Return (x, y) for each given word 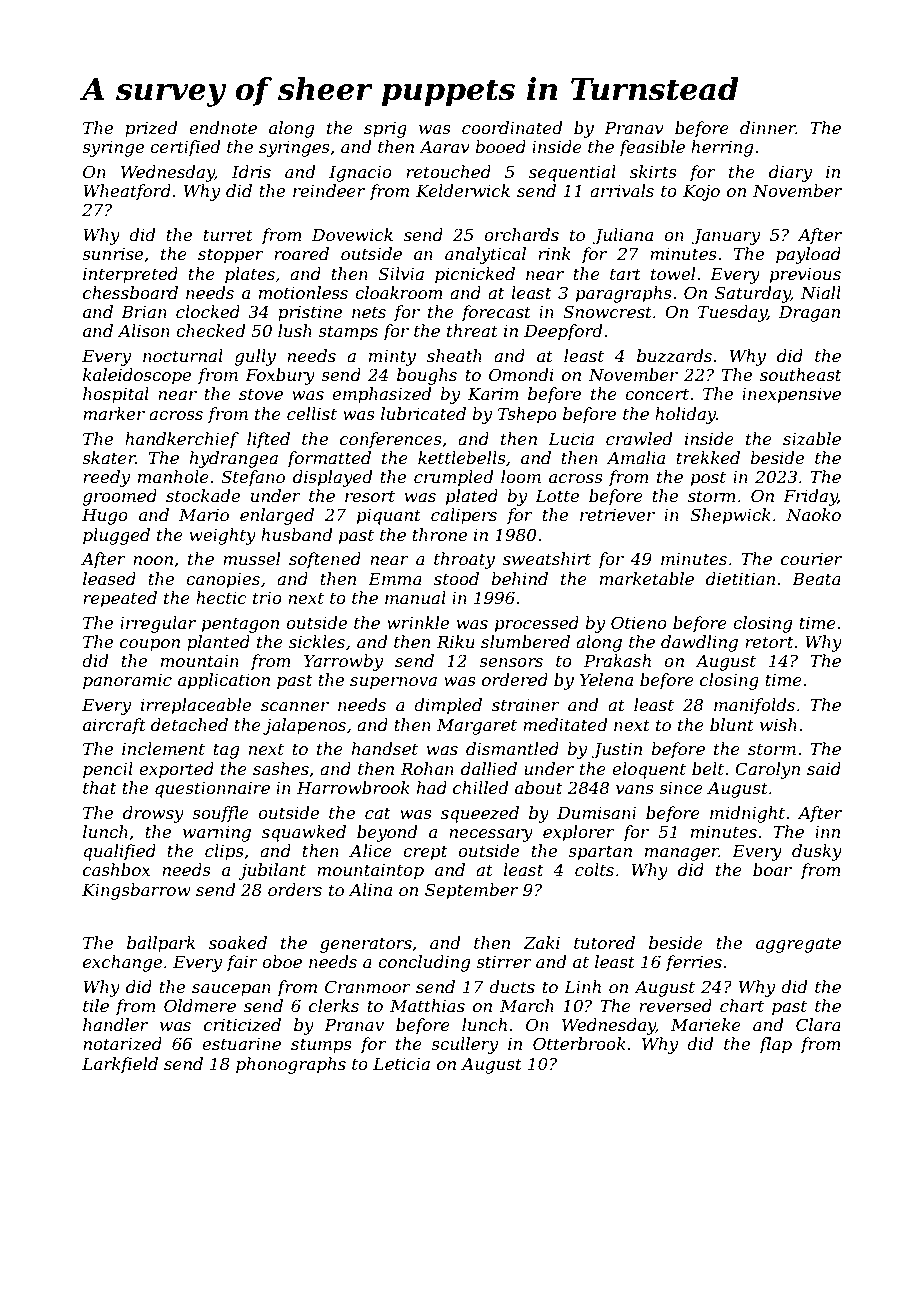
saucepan (231, 990)
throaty (464, 560)
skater (109, 457)
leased (109, 578)
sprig (385, 130)
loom (521, 476)
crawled (639, 438)
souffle (220, 814)
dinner (768, 127)
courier (811, 559)
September (471, 891)
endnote (223, 127)
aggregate (798, 945)
